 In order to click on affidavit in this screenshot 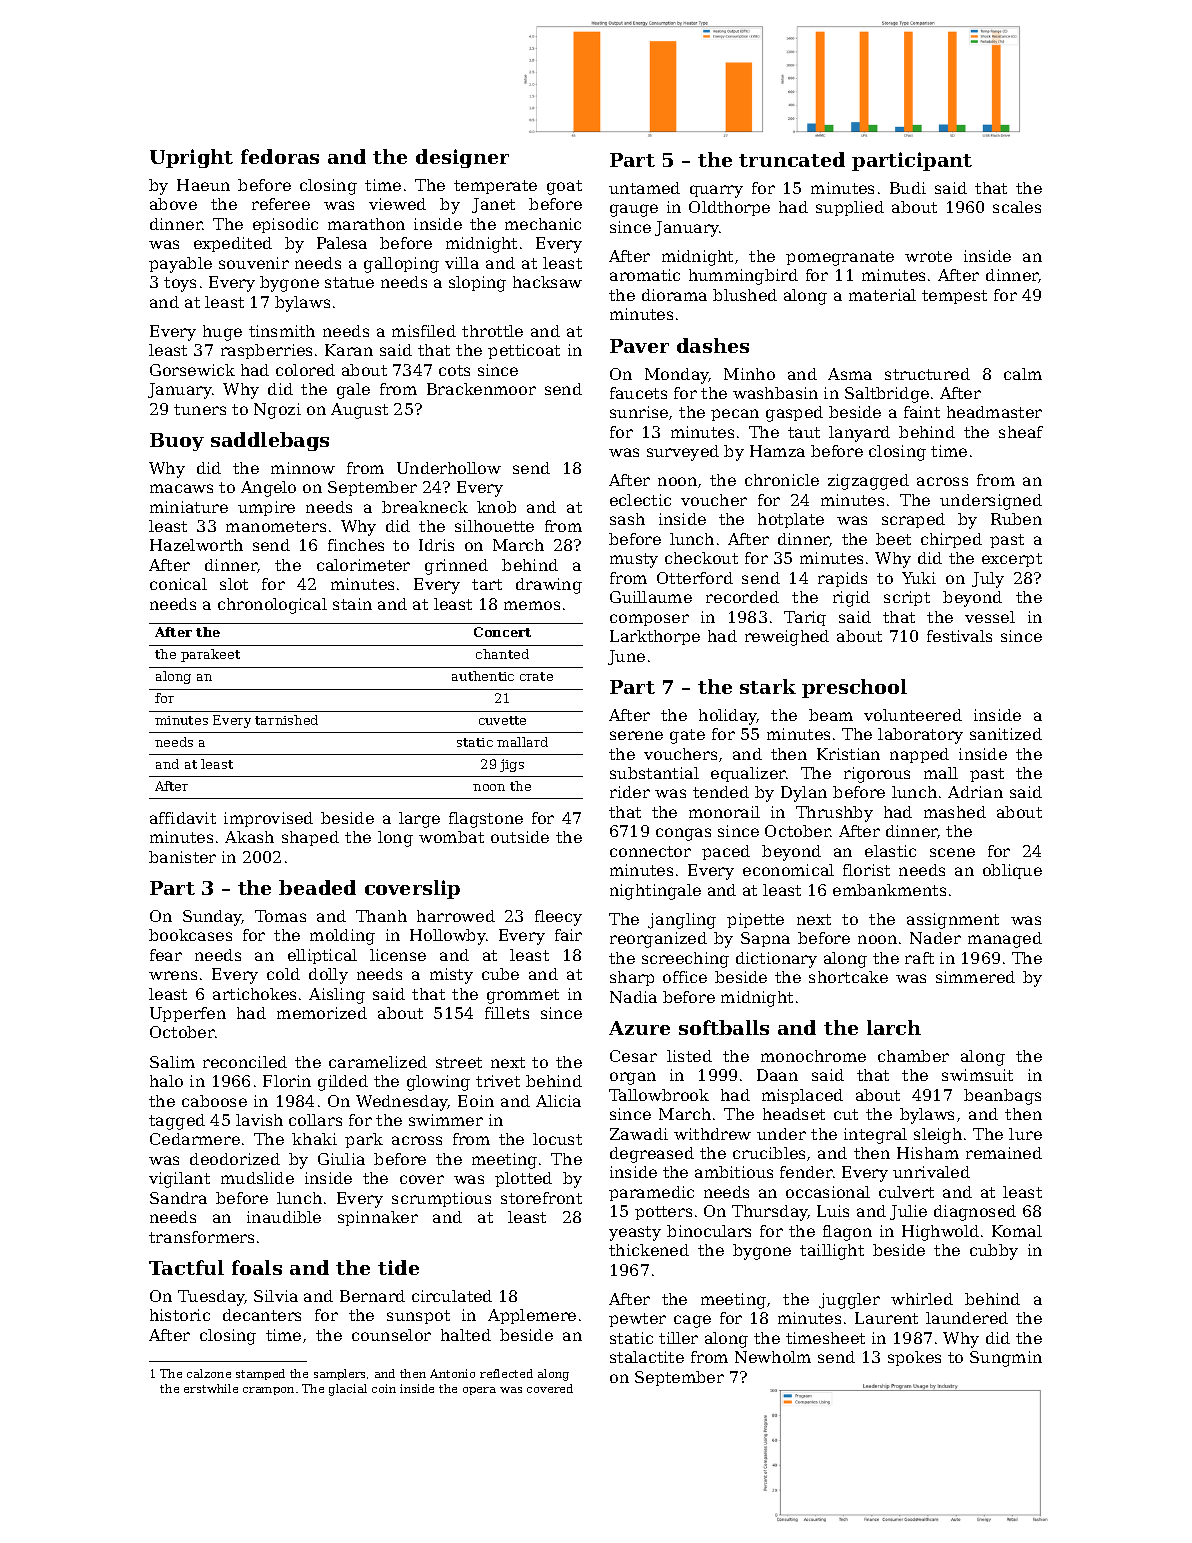, I will do `click(183, 818)`.
